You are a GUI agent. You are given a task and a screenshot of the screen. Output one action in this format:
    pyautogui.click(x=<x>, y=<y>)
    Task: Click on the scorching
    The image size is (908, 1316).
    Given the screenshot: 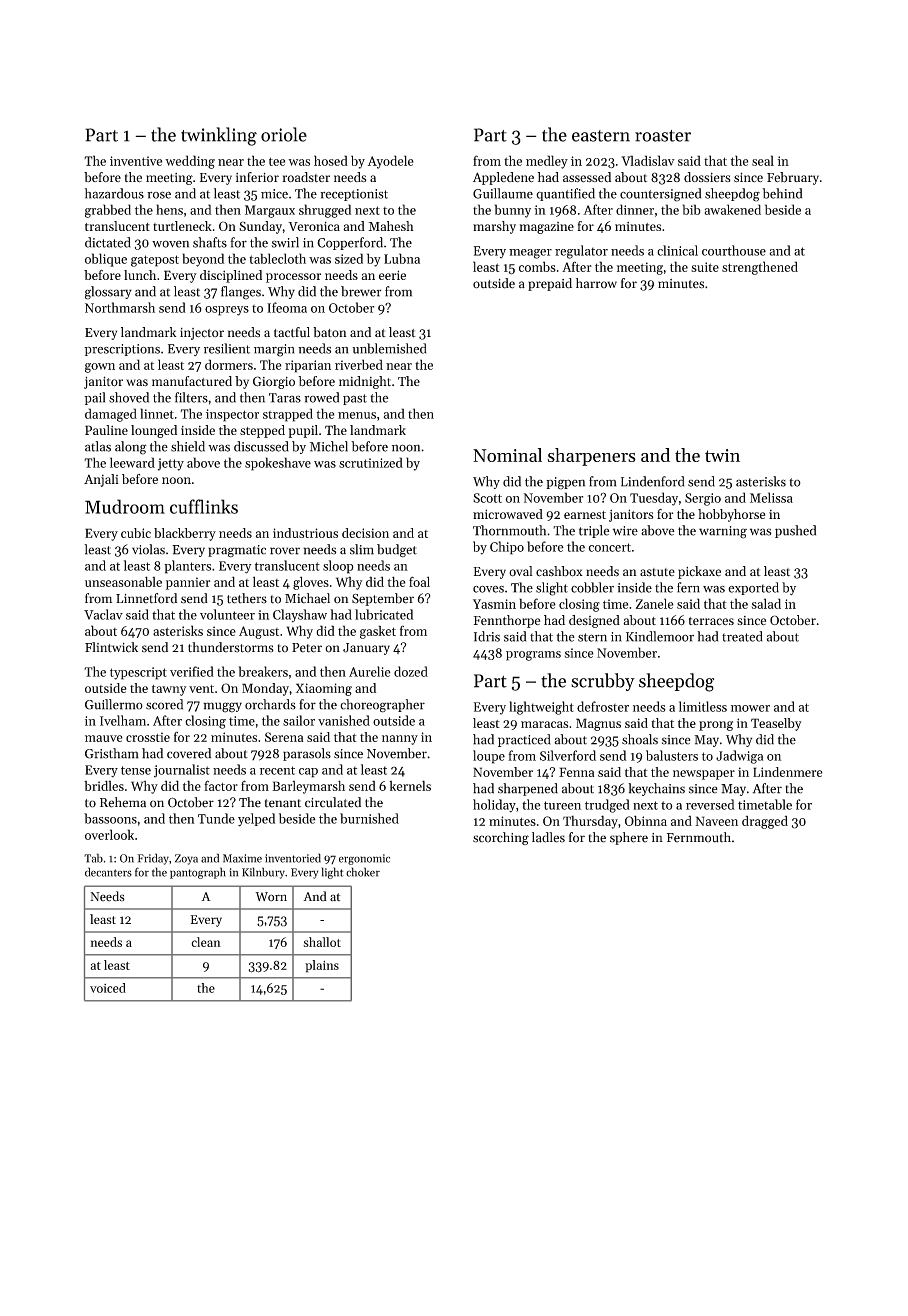 What is the action you would take?
    pyautogui.click(x=501, y=838)
